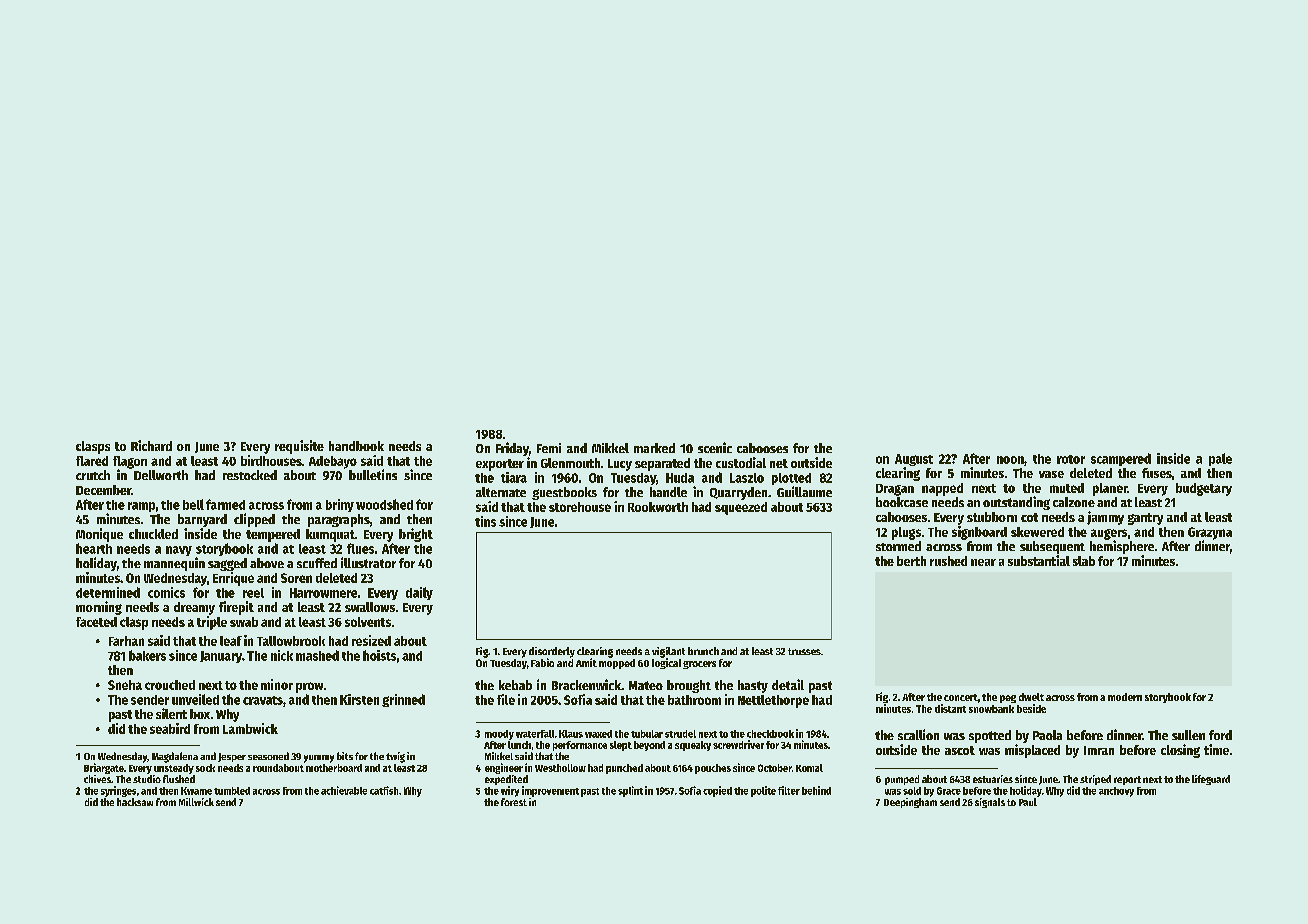 The image size is (1308, 924). What do you see at coordinates (151, 445) in the image?
I see `Richard` at bounding box center [151, 445].
